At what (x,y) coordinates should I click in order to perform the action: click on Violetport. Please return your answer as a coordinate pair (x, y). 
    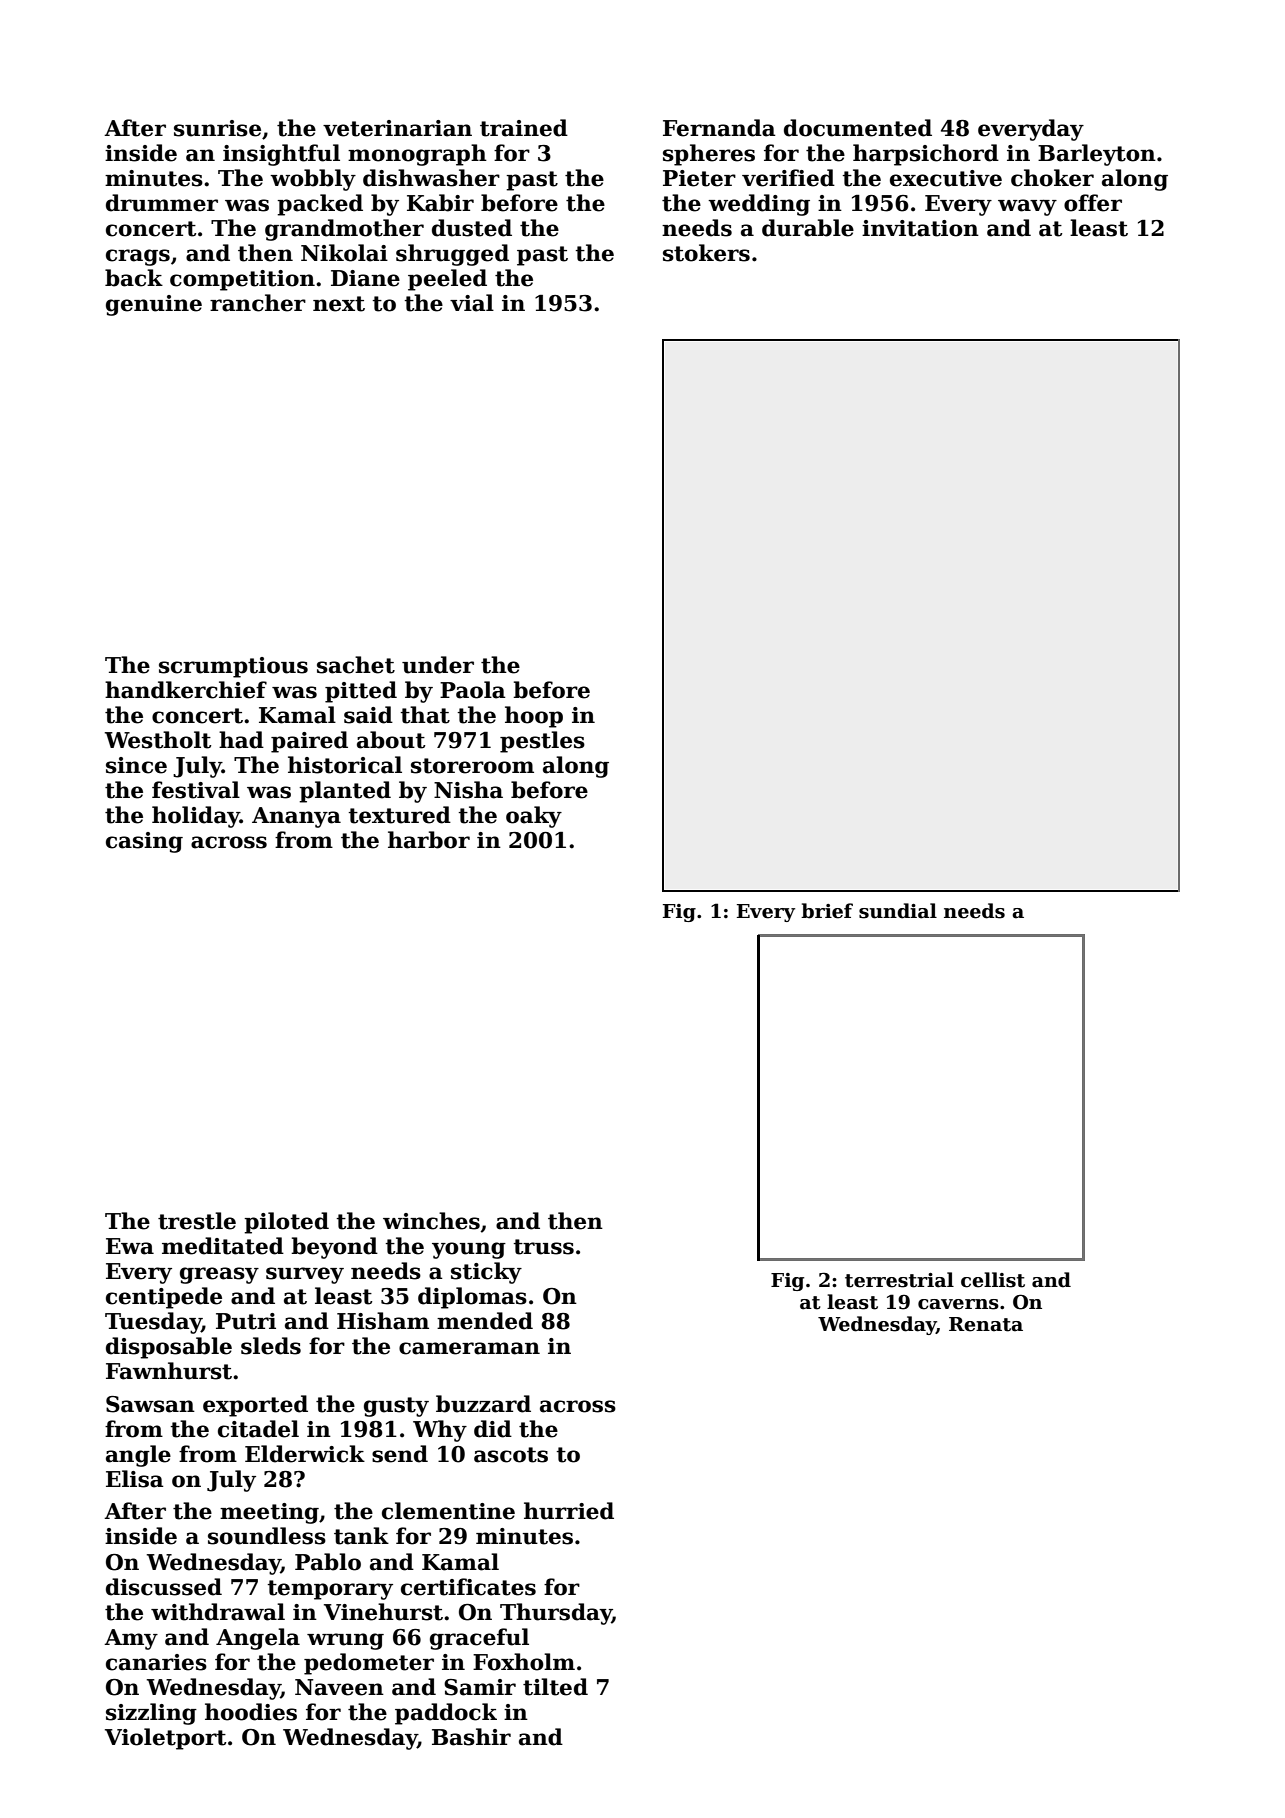
    Looking at the image, I should click on (165, 1739).
